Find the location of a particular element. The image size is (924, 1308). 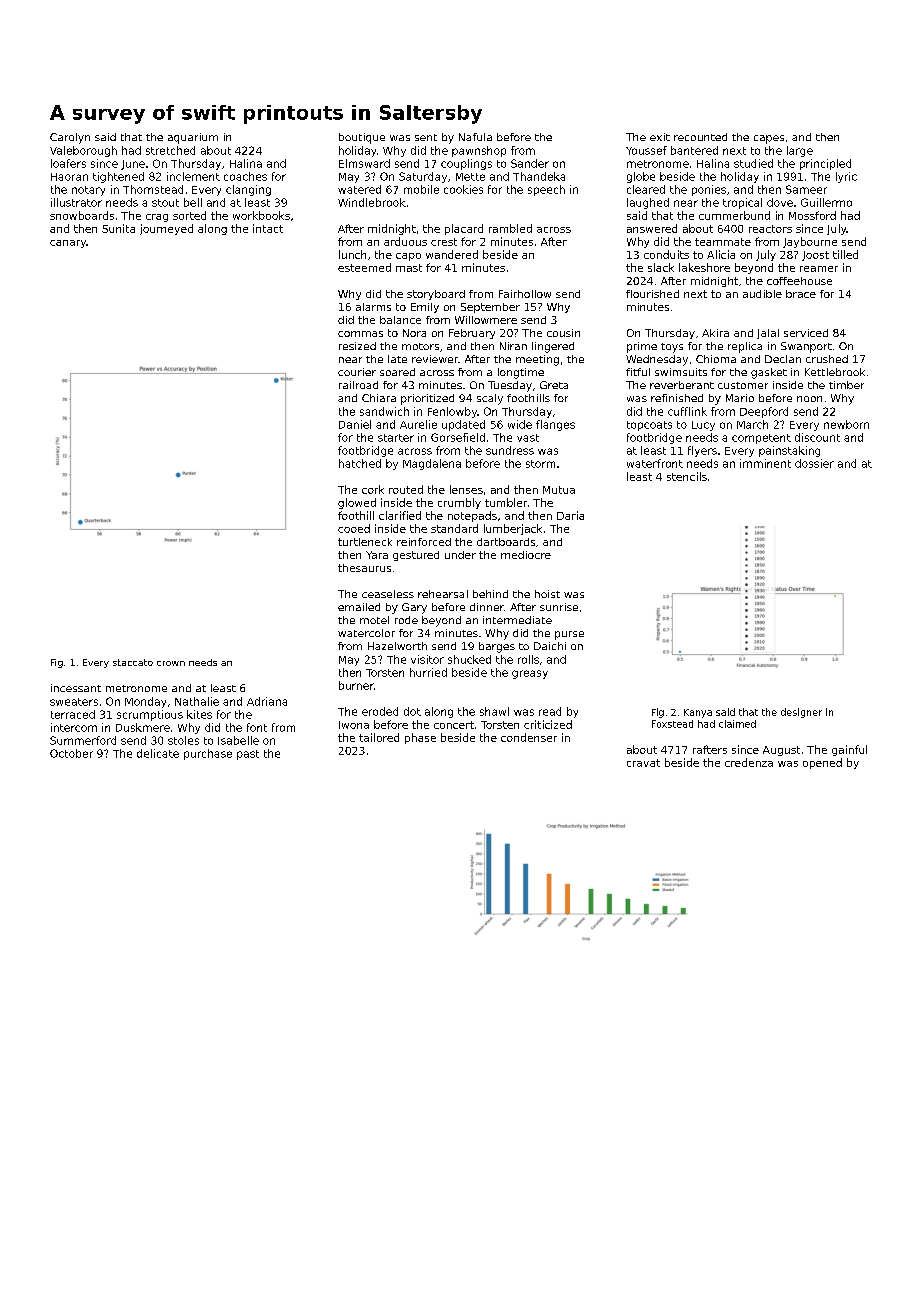

cravat is located at coordinates (643, 763).
